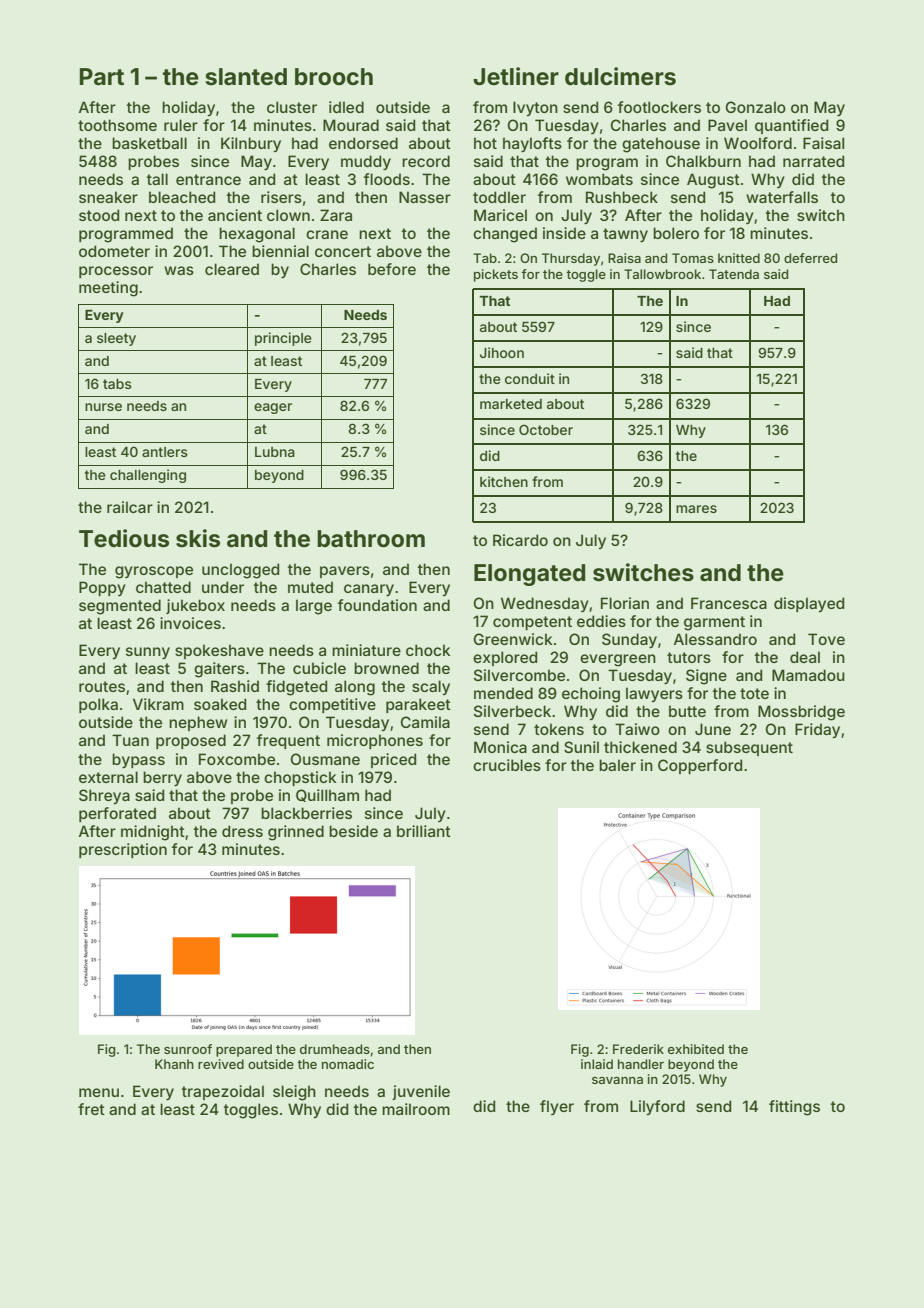  What do you see at coordinates (334, 77) in the image?
I see `brooch` at bounding box center [334, 77].
